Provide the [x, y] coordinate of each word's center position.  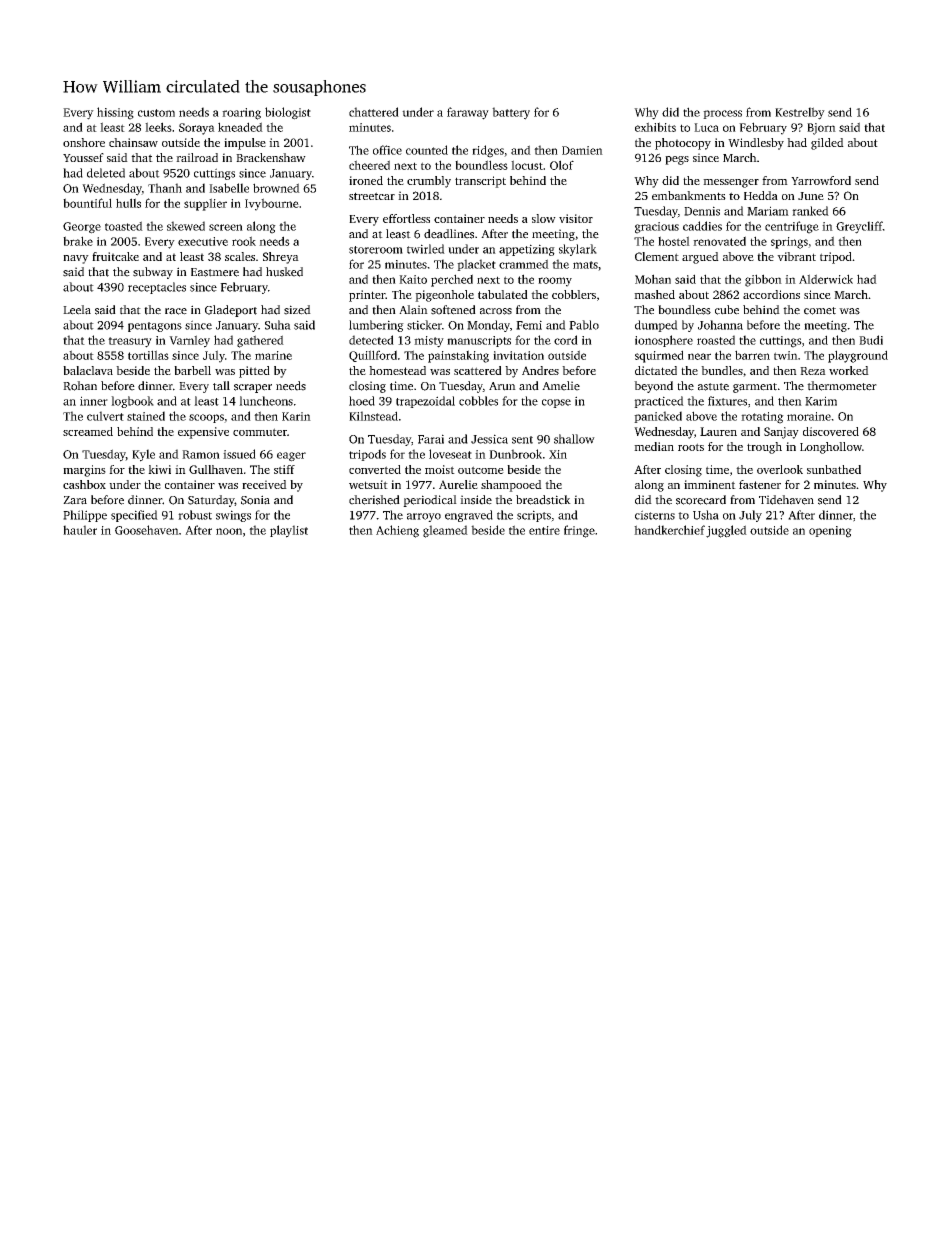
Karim [821, 401]
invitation [518, 355]
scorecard [701, 500]
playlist [289, 531]
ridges [488, 151]
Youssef [83, 157]
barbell [192, 370]
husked [284, 272]
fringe [579, 531]
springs [789, 243]
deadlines [449, 234]
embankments [689, 195]
